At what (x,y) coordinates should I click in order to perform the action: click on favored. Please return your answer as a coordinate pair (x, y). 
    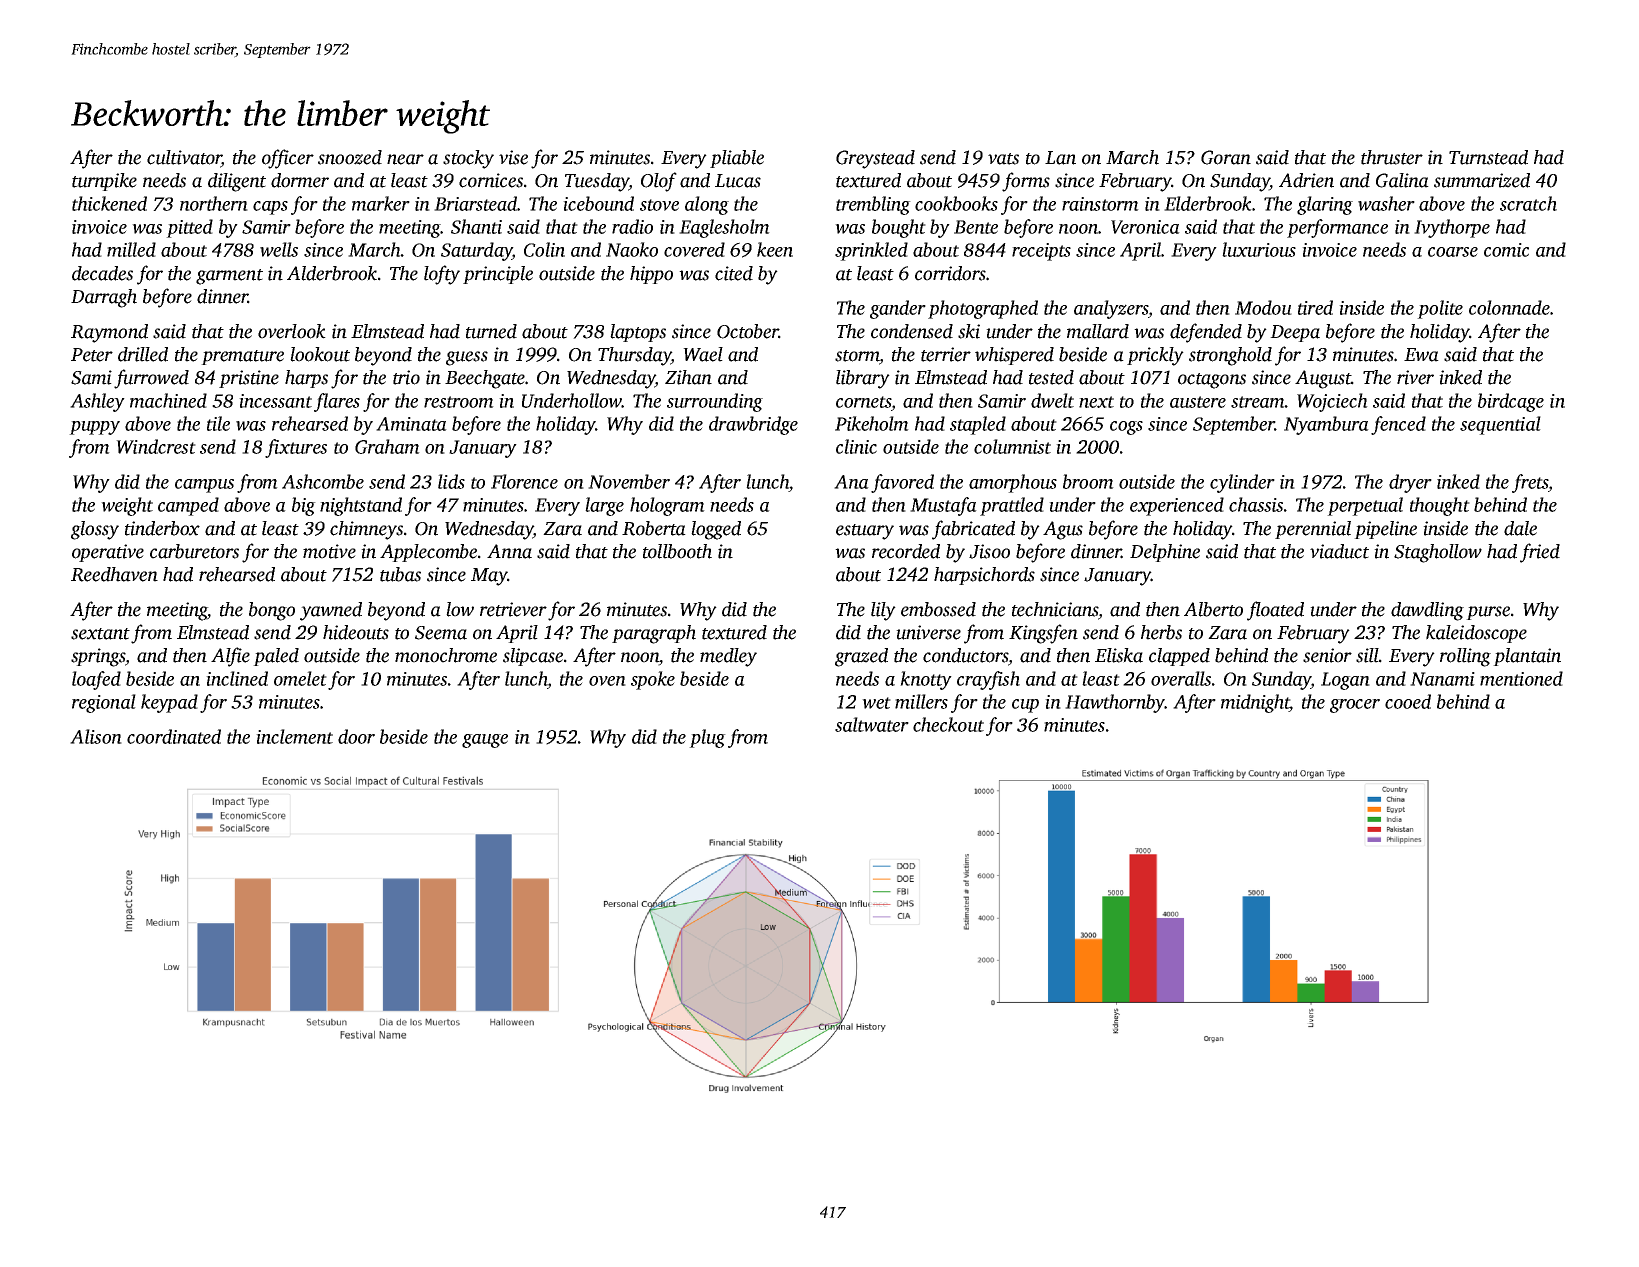
    Looking at the image, I should click on (902, 483).
